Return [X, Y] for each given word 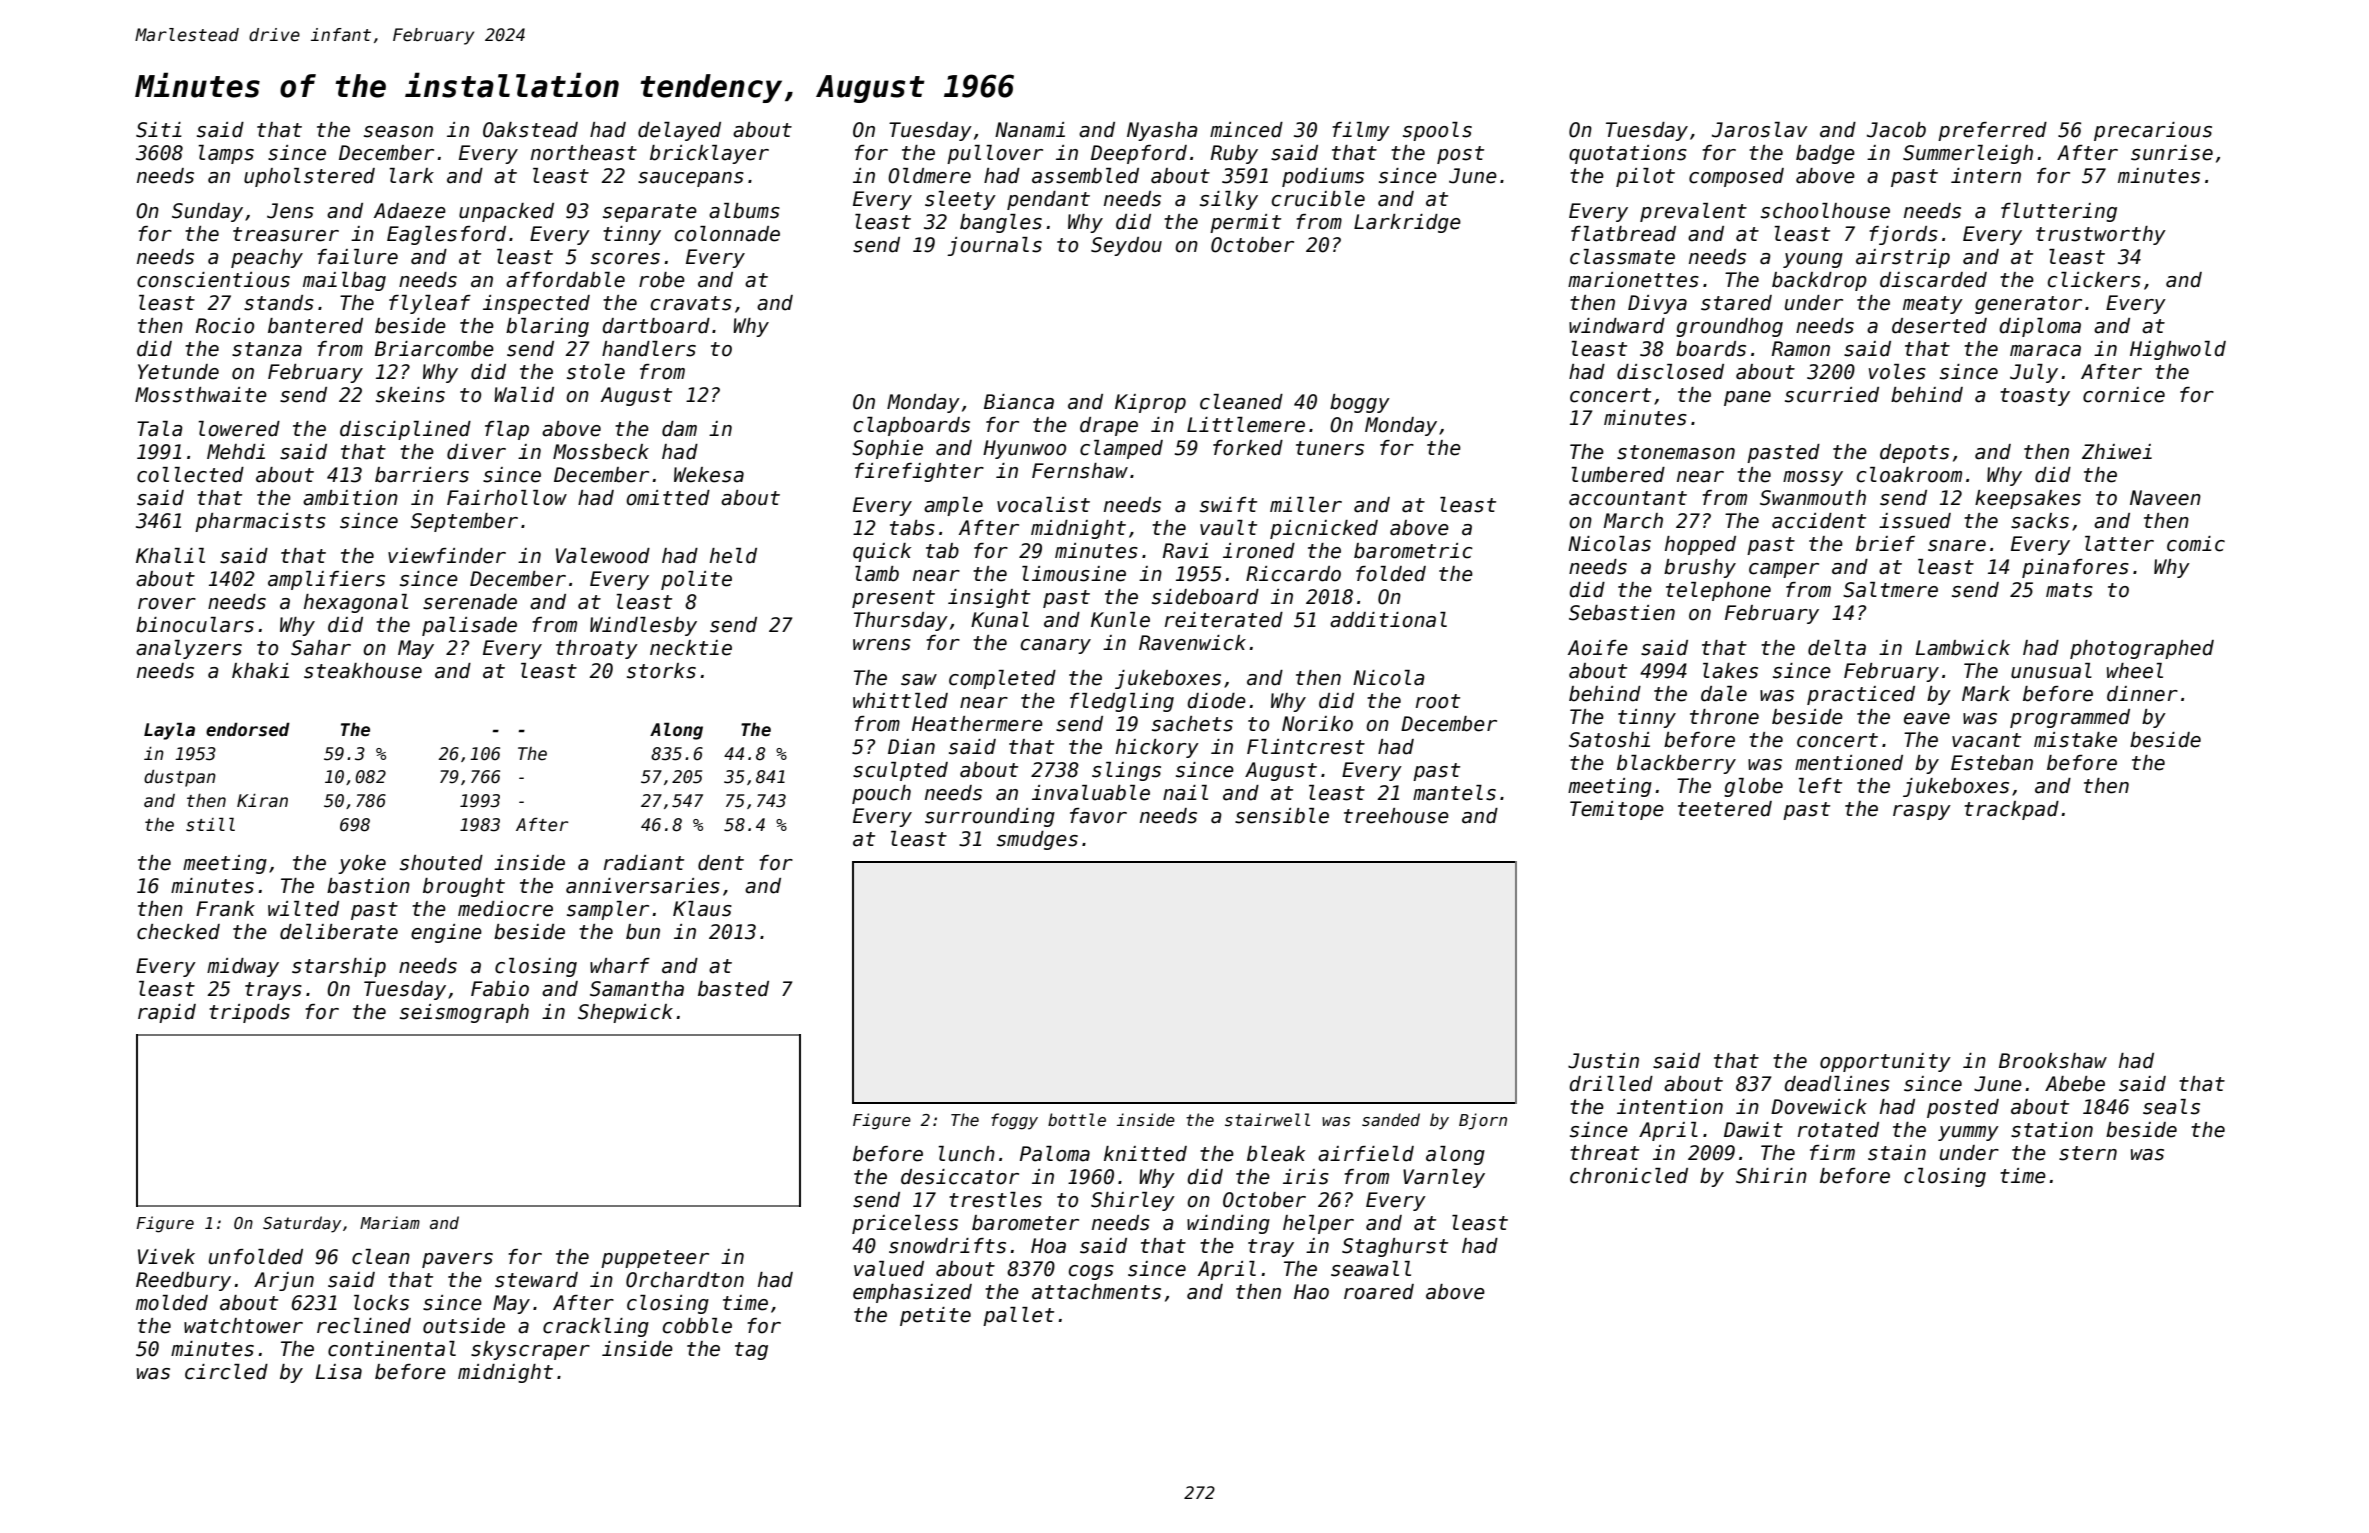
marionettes [1633, 280]
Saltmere [1890, 590]
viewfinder [447, 556]
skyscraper [530, 1350]
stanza [267, 349]
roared [1379, 1292]
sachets [1192, 724]
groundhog [1729, 327]
